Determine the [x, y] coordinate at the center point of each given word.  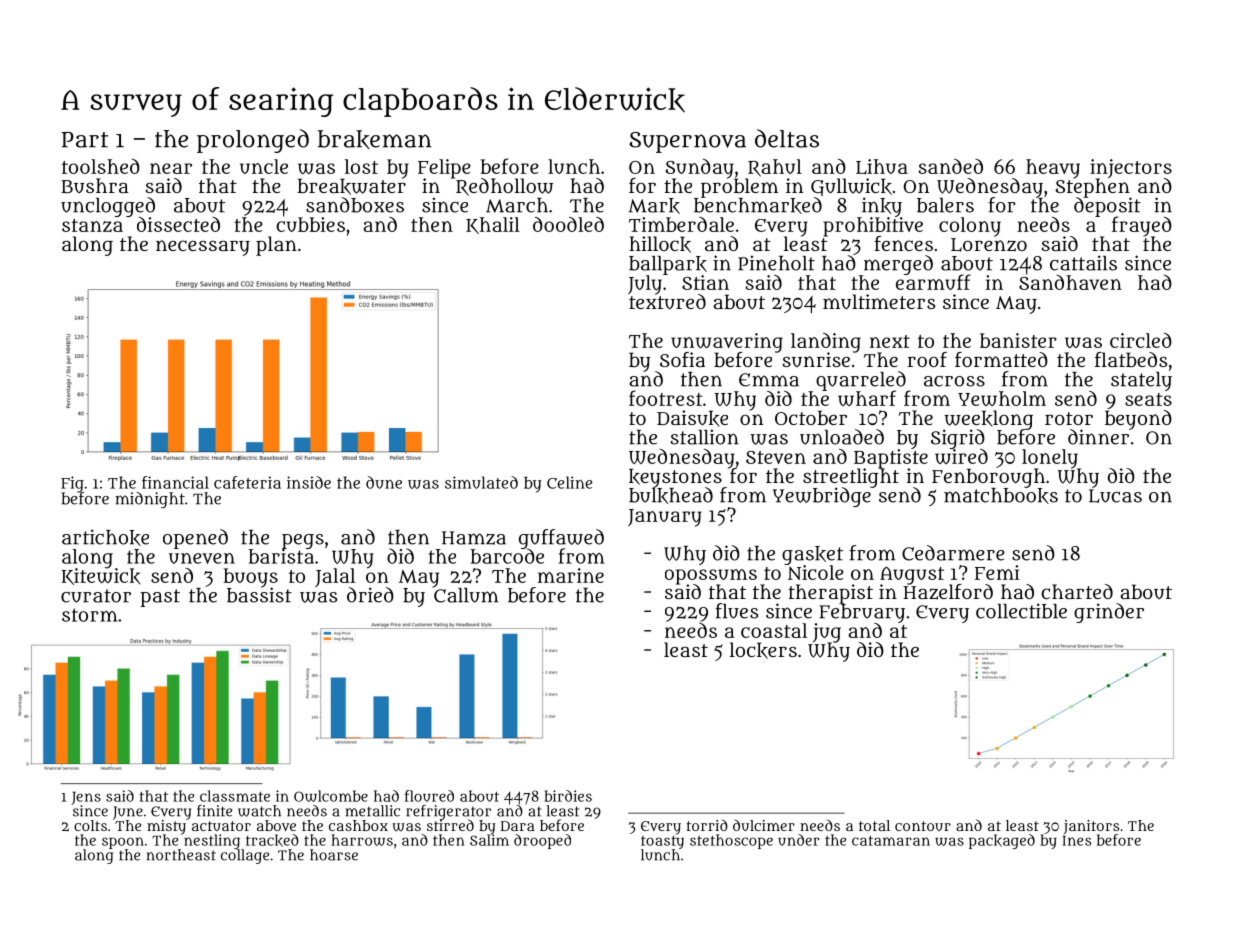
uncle [264, 166]
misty [166, 827]
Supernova [687, 142]
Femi [997, 572]
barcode [507, 556]
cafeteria [247, 482]
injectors [1131, 168]
